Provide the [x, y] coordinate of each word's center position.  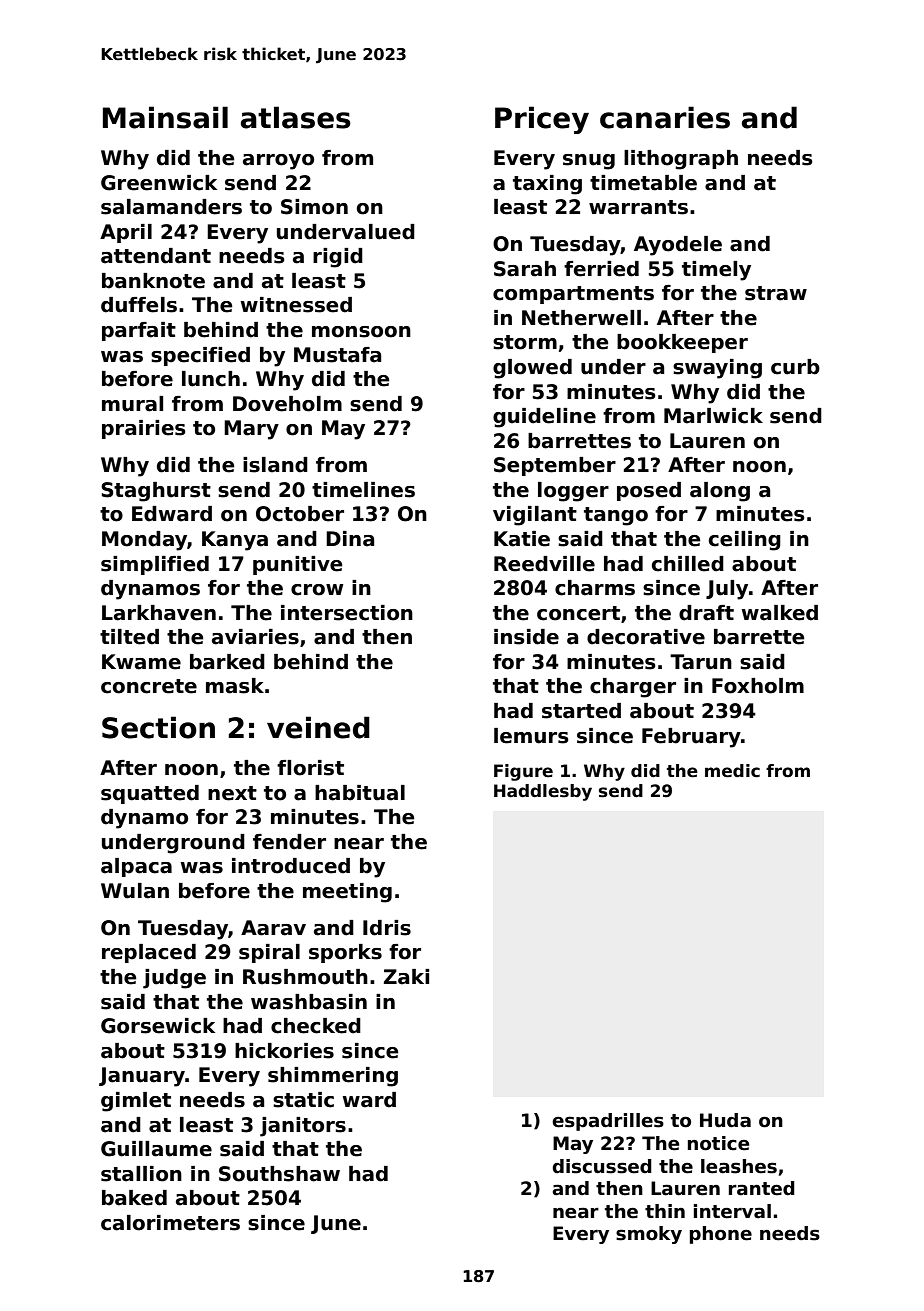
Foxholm [758, 686]
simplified [155, 565]
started [581, 711]
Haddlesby [543, 792]
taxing [547, 185]
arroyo [278, 162]
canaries [665, 117]
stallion [141, 1174]
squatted [150, 794]
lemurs [531, 736]
